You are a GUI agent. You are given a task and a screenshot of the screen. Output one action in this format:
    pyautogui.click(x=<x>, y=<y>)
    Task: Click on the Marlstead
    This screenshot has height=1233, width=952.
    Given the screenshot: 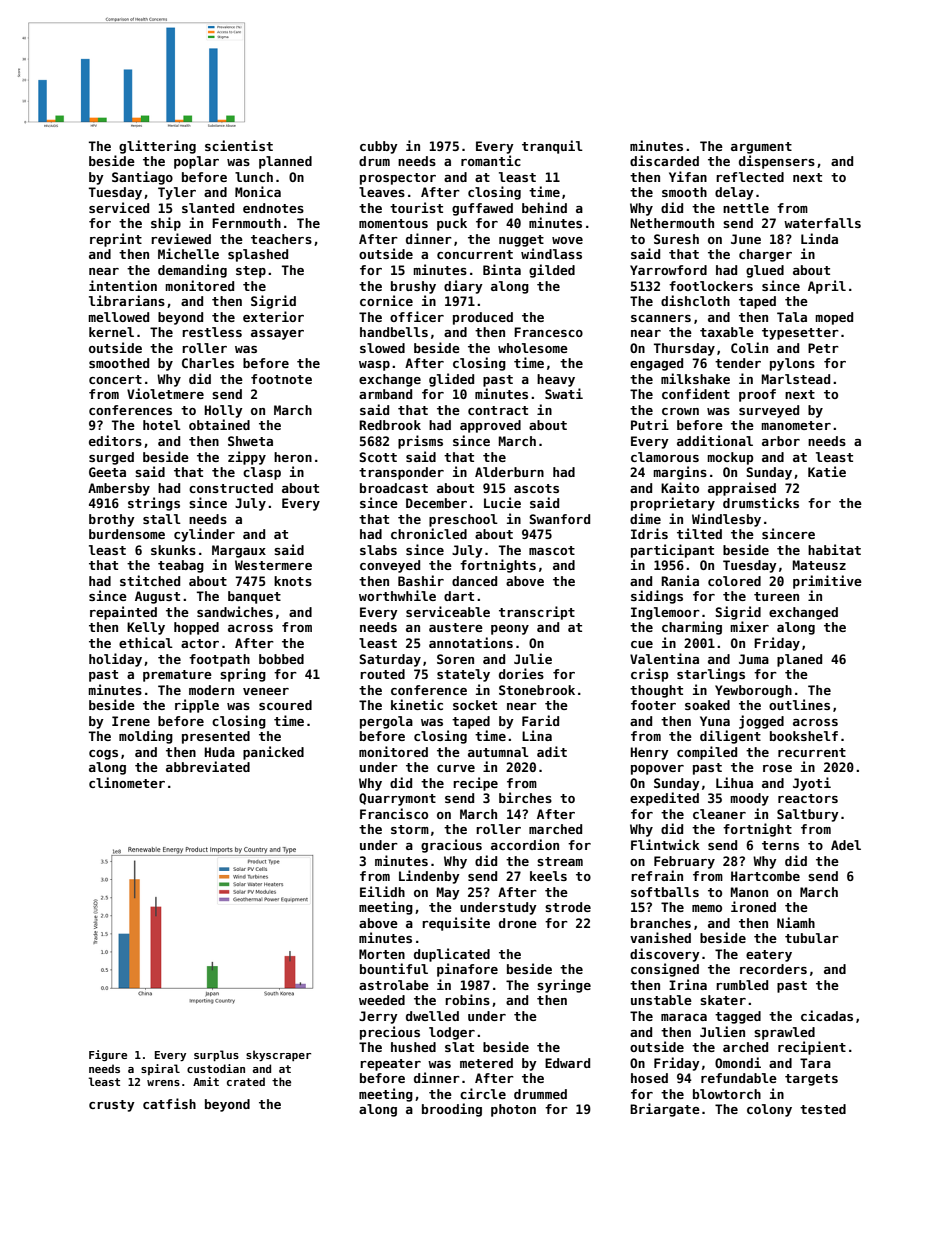 What is the action you would take?
    pyautogui.click(x=796, y=379)
